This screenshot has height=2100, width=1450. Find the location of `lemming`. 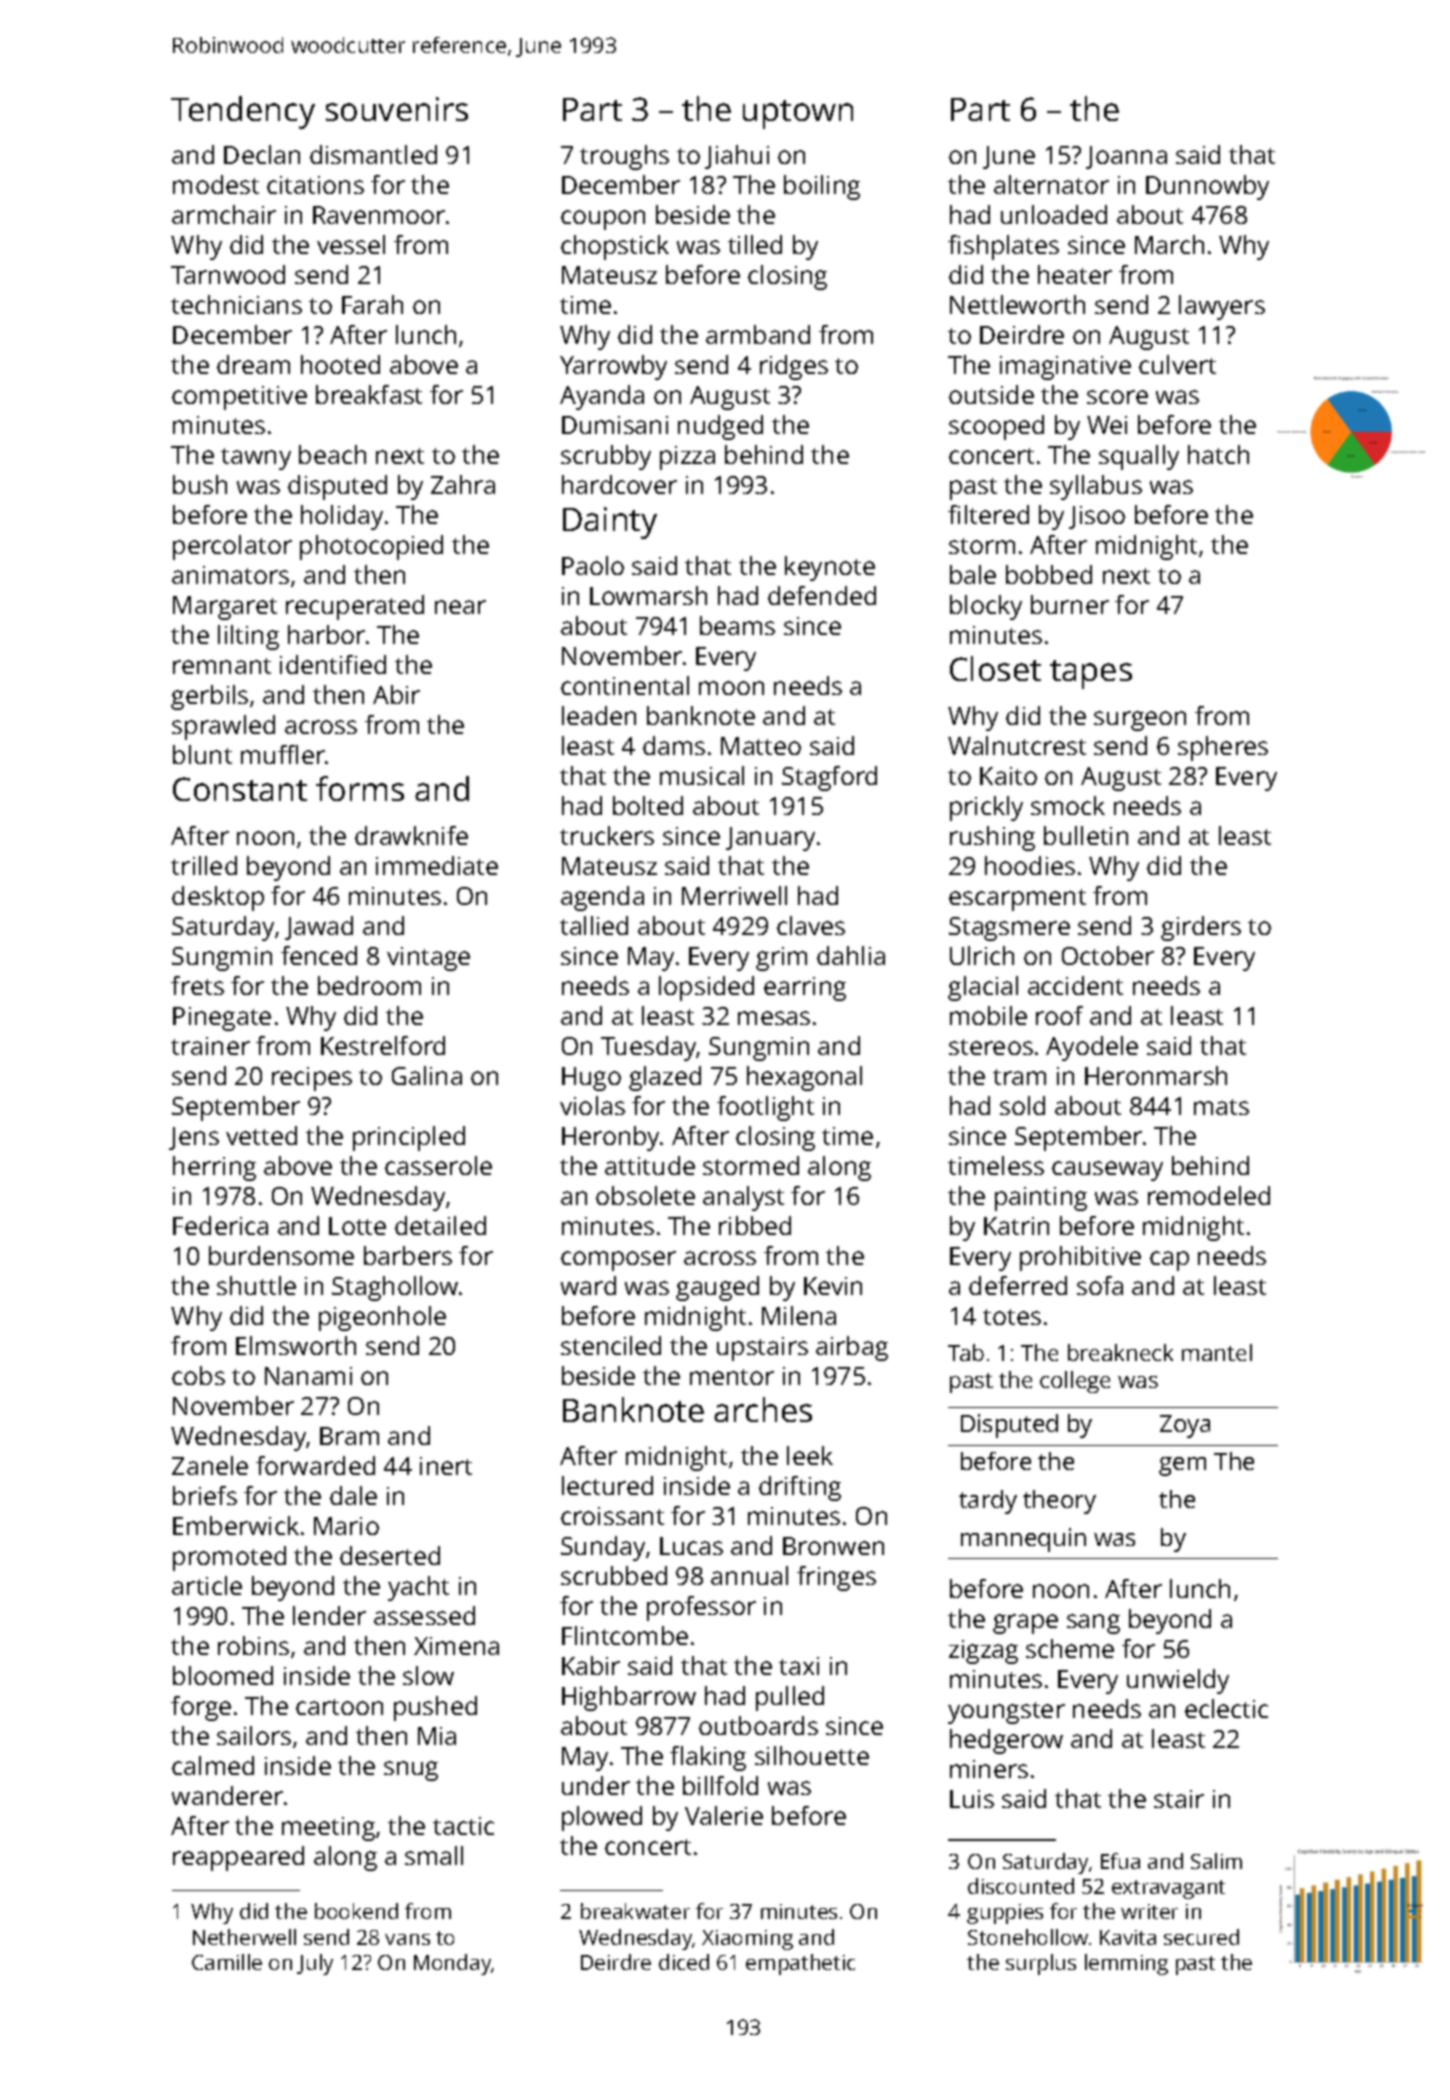

lemming is located at coordinates (1126, 1964).
